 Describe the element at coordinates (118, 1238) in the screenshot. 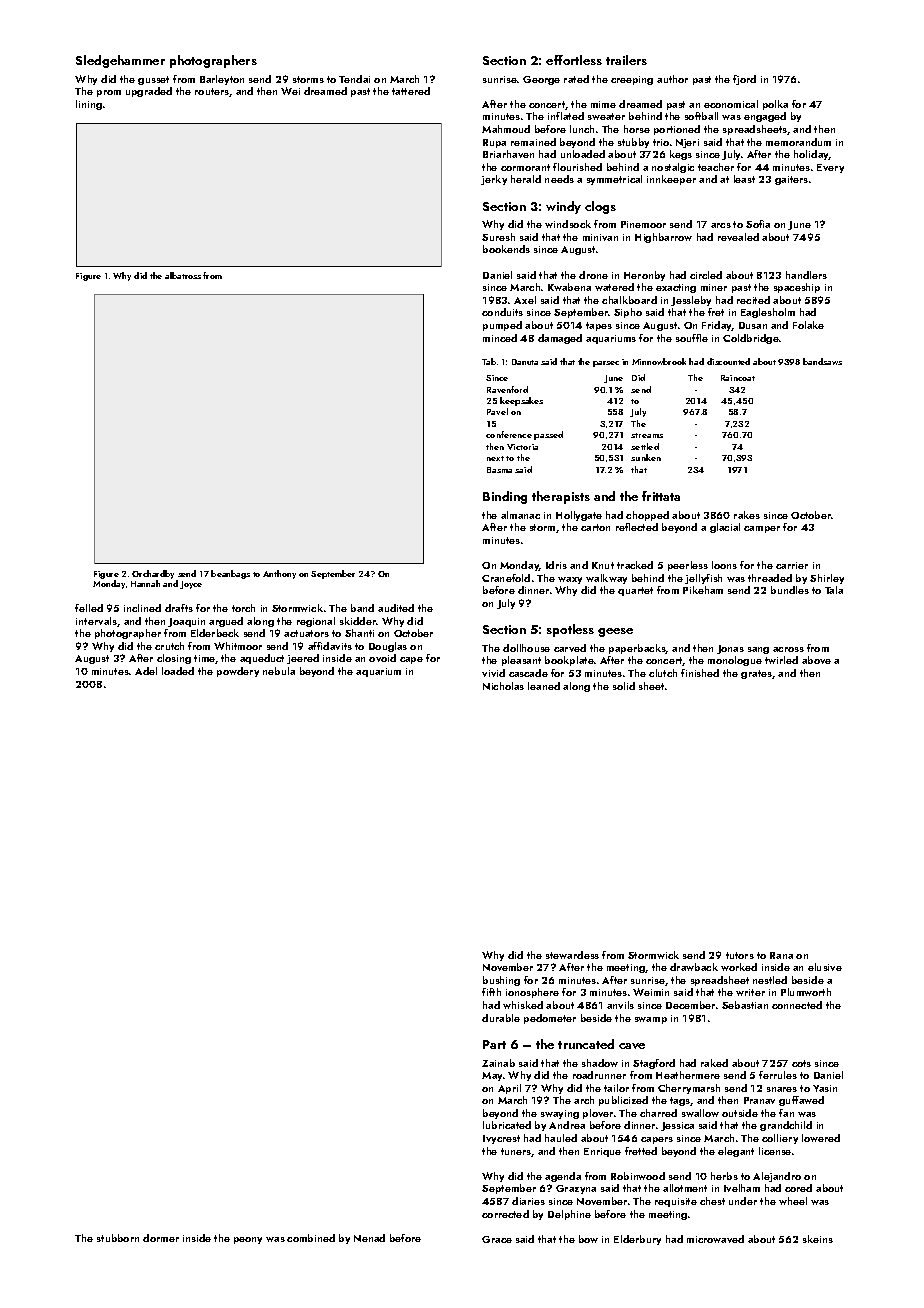

I see `stubborn` at that location.
